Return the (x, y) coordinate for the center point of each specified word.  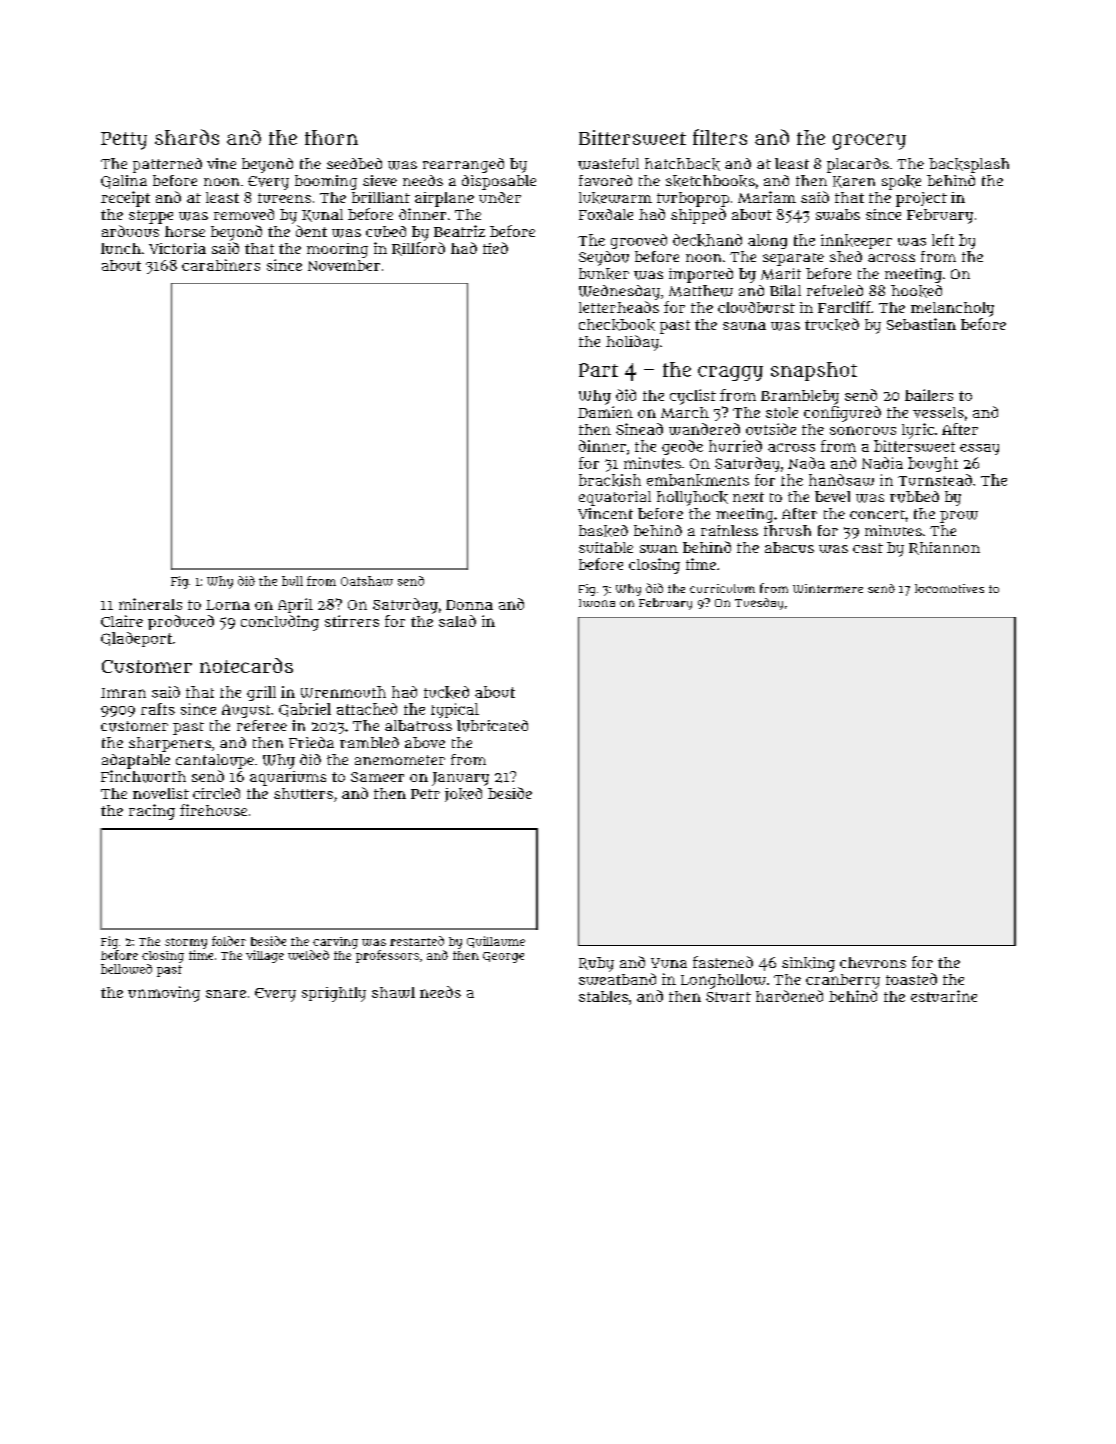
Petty (124, 141)
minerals (150, 604)
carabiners (221, 265)
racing (152, 812)
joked (463, 795)
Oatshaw (367, 581)
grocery (869, 142)
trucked (832, 324)
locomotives (949, 588)
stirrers (352, 621)
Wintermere (828, 588)
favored (605, 180)
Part (598, 370)
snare (226, 994)
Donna (469, 605)
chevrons (873, 962)
